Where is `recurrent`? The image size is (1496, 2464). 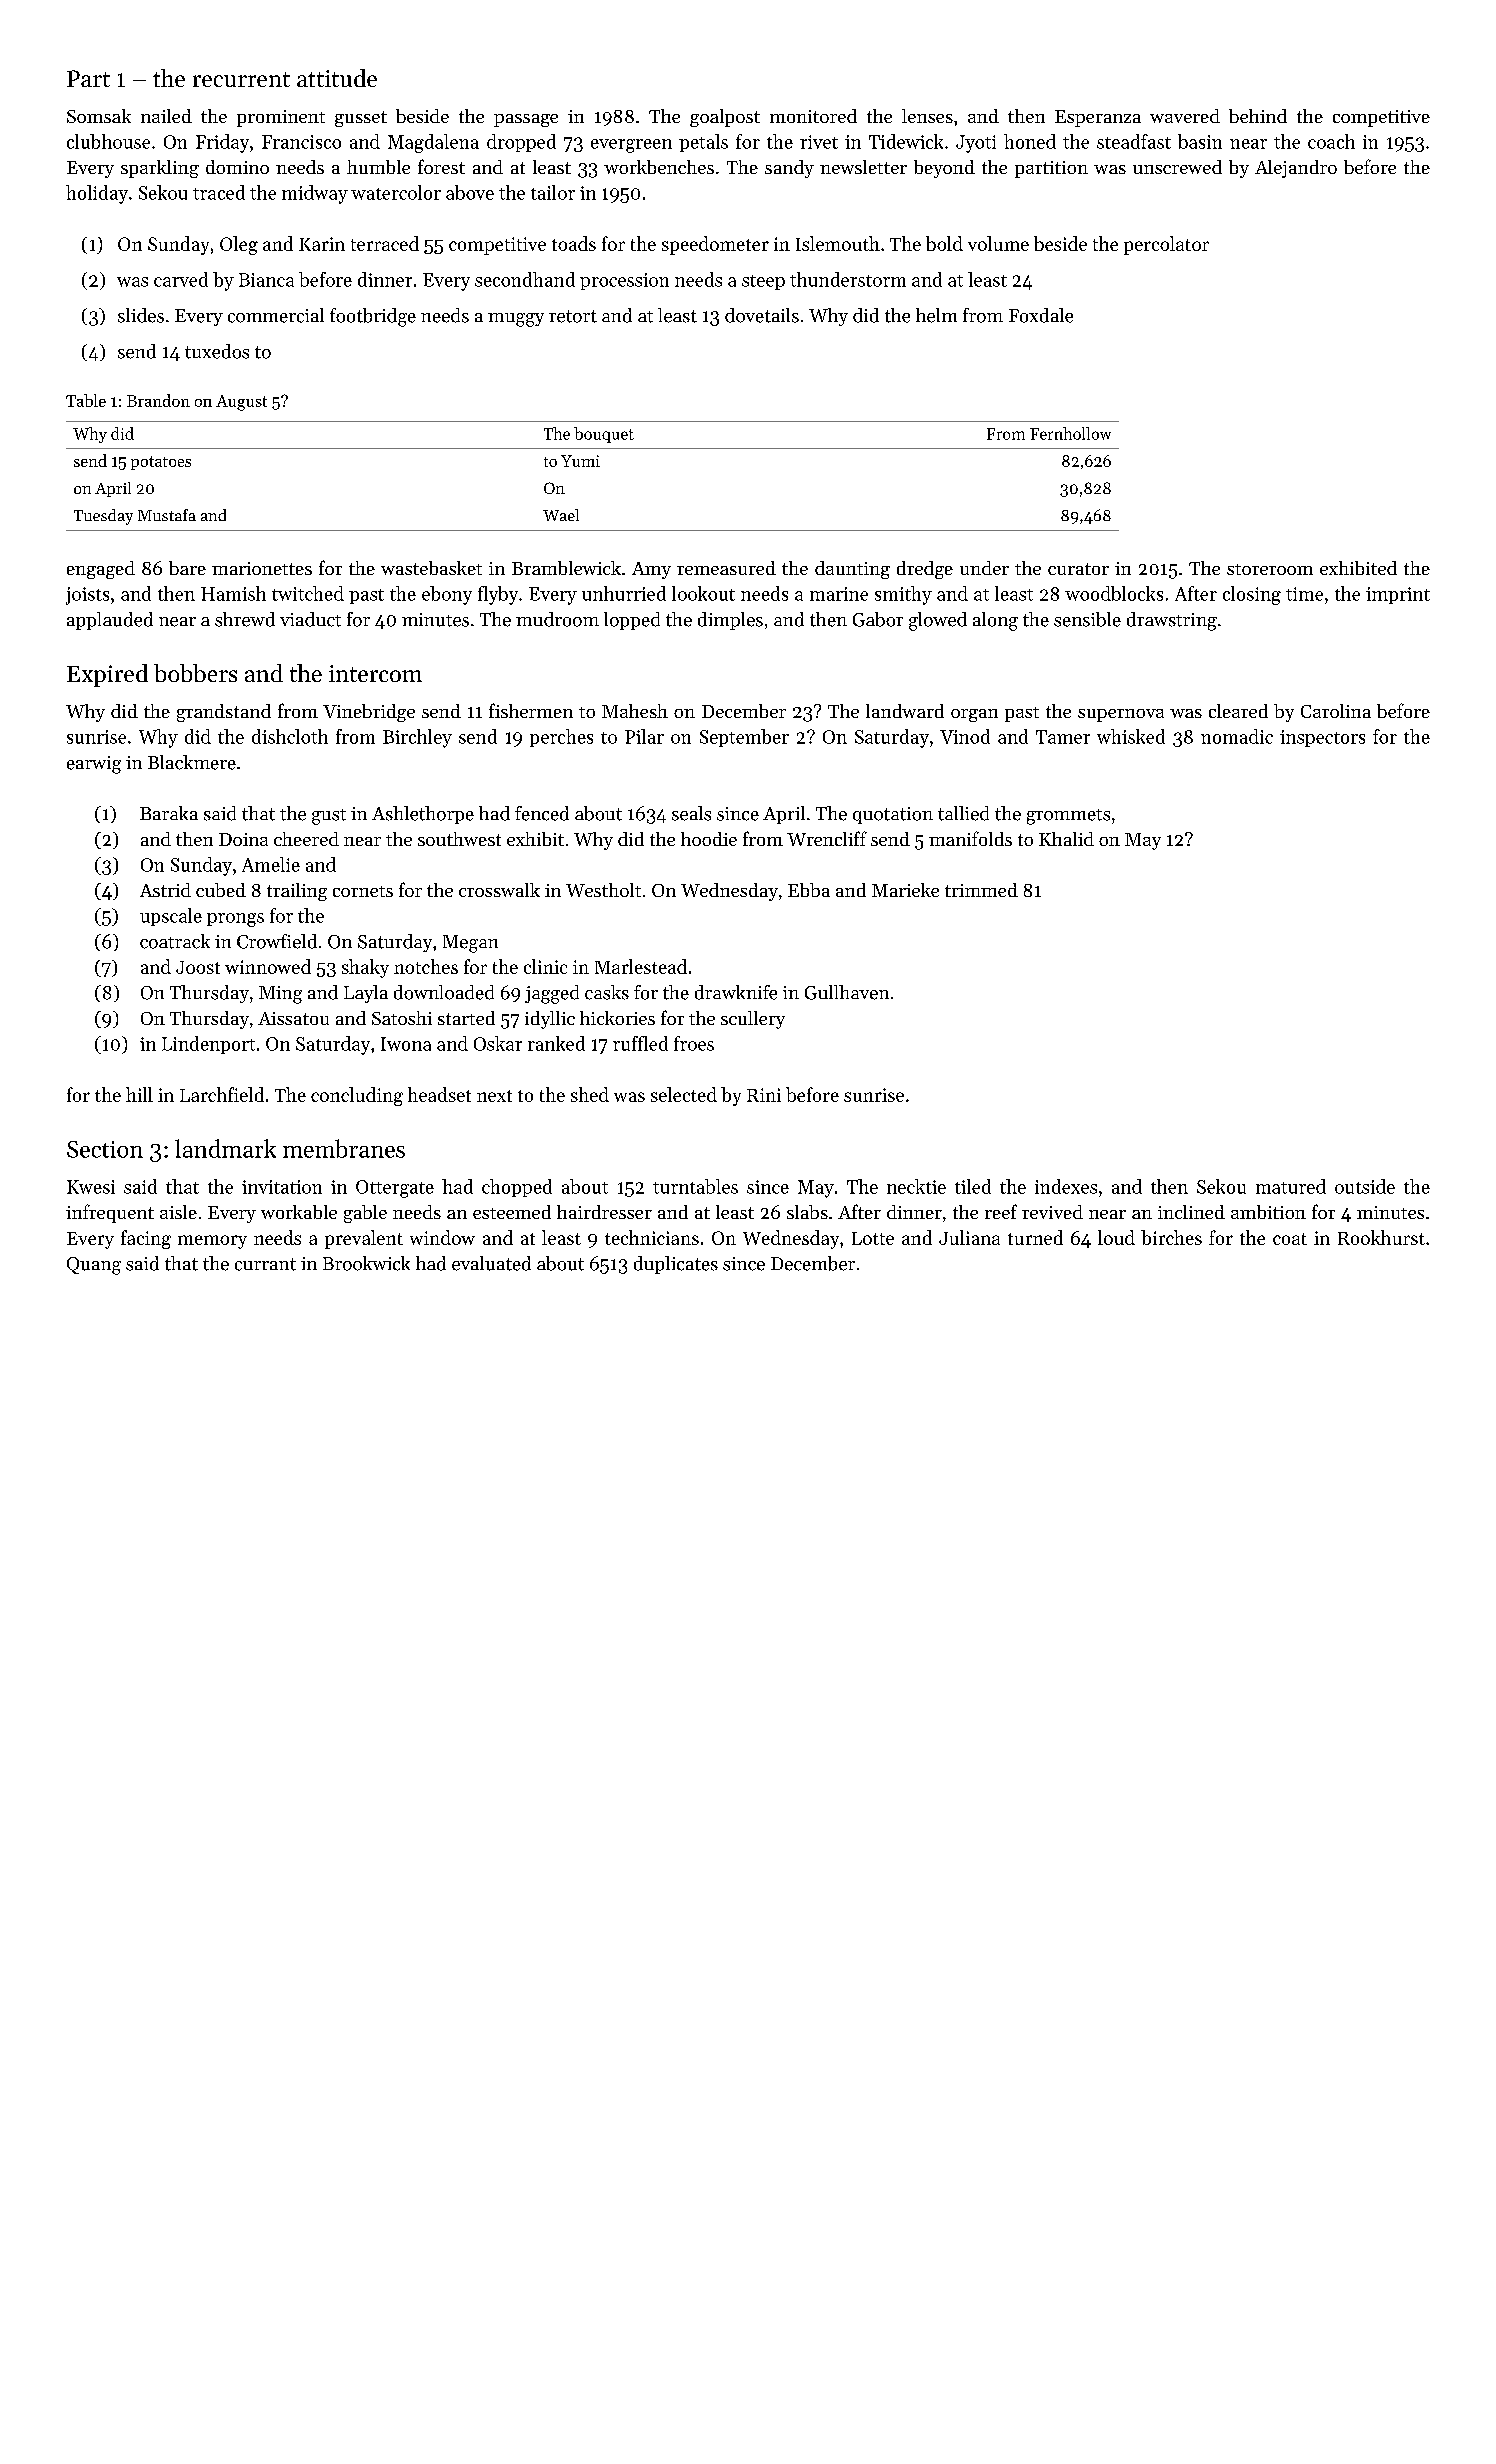
recurrent is located at coordinates (241, 79).
